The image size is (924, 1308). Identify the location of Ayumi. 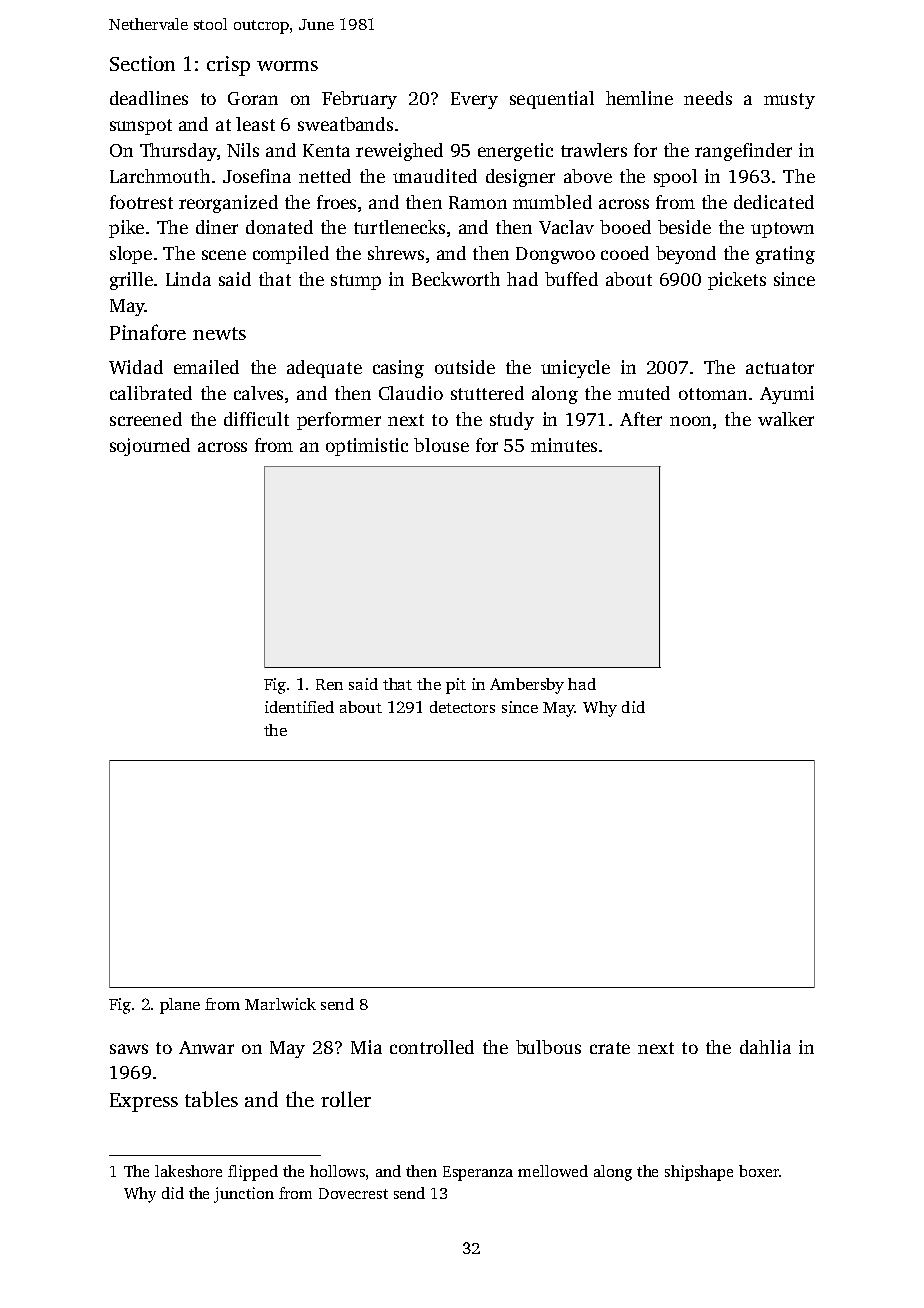
(787, 395).
